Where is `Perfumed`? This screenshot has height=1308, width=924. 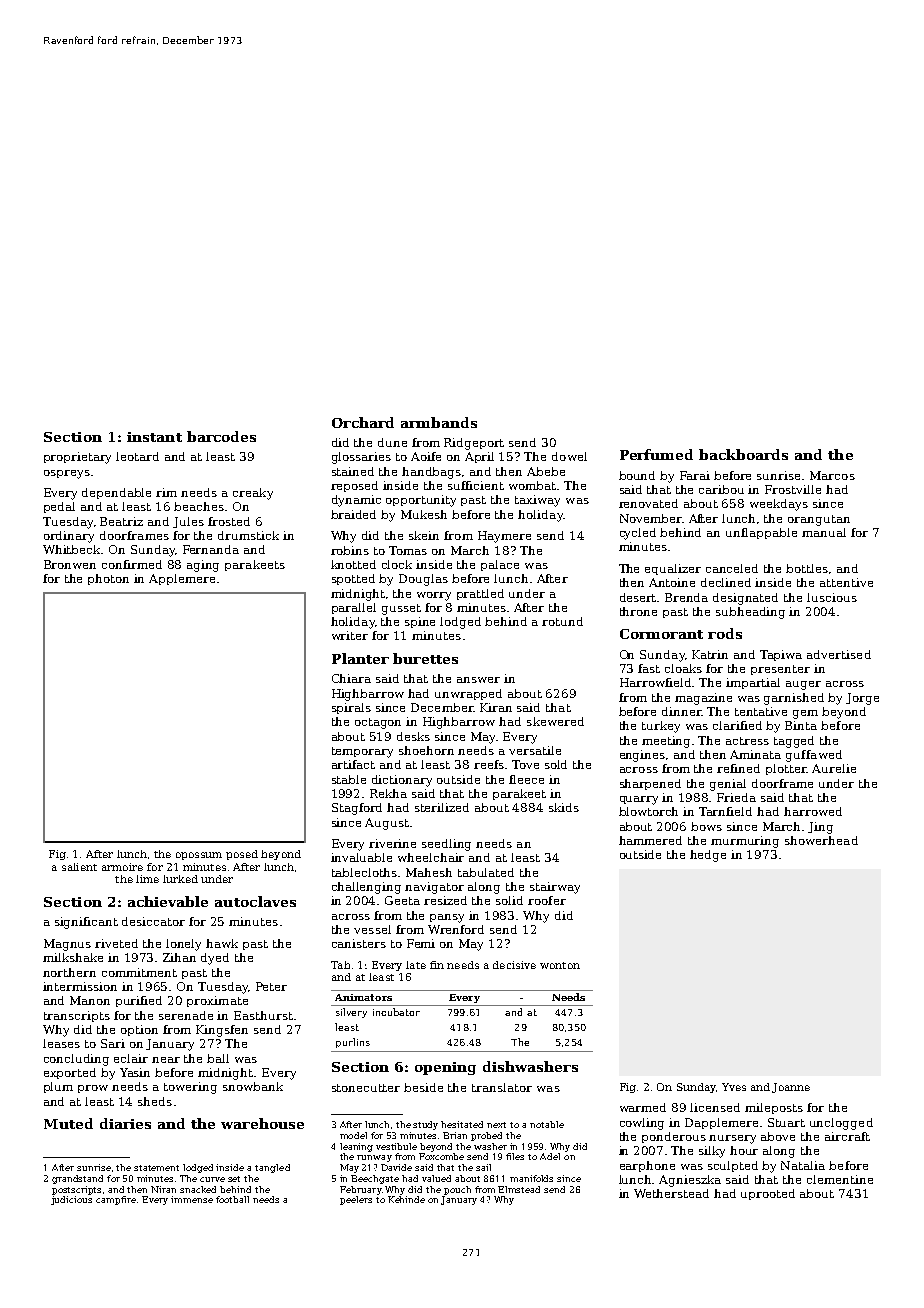
Perfumed is located at coordinates (656, 454).
